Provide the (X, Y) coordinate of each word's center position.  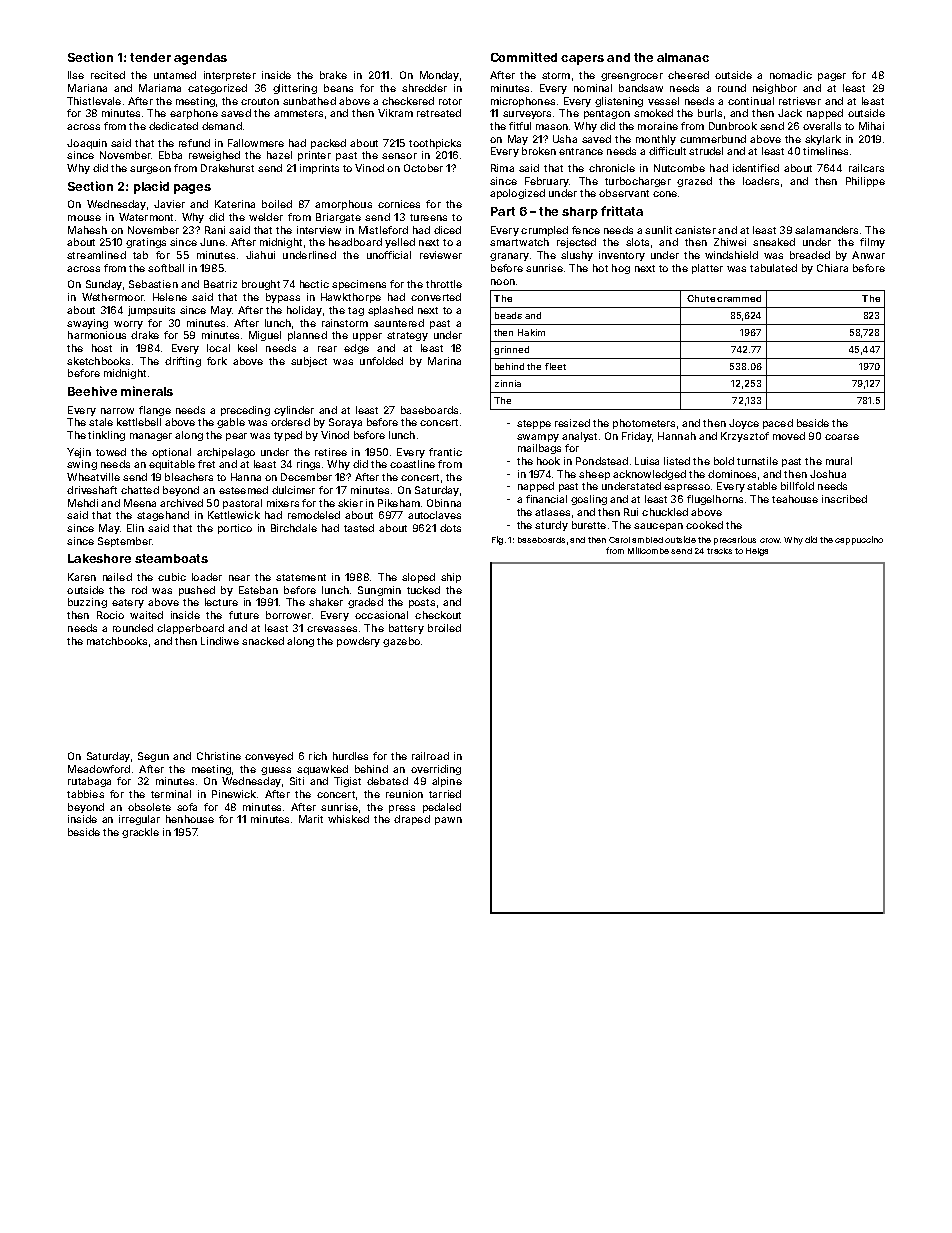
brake (333, 75)
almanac (683, 57)
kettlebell (139, 422)
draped (412, 820)
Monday (439, 76)
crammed (739, 298)
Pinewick (234, 794)
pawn (448, 821)
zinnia (508, 383)
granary (509, 257)
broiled (444, 628)
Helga (757, 552)
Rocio (110, 615)
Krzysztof (745, 437)
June (212, 242)
